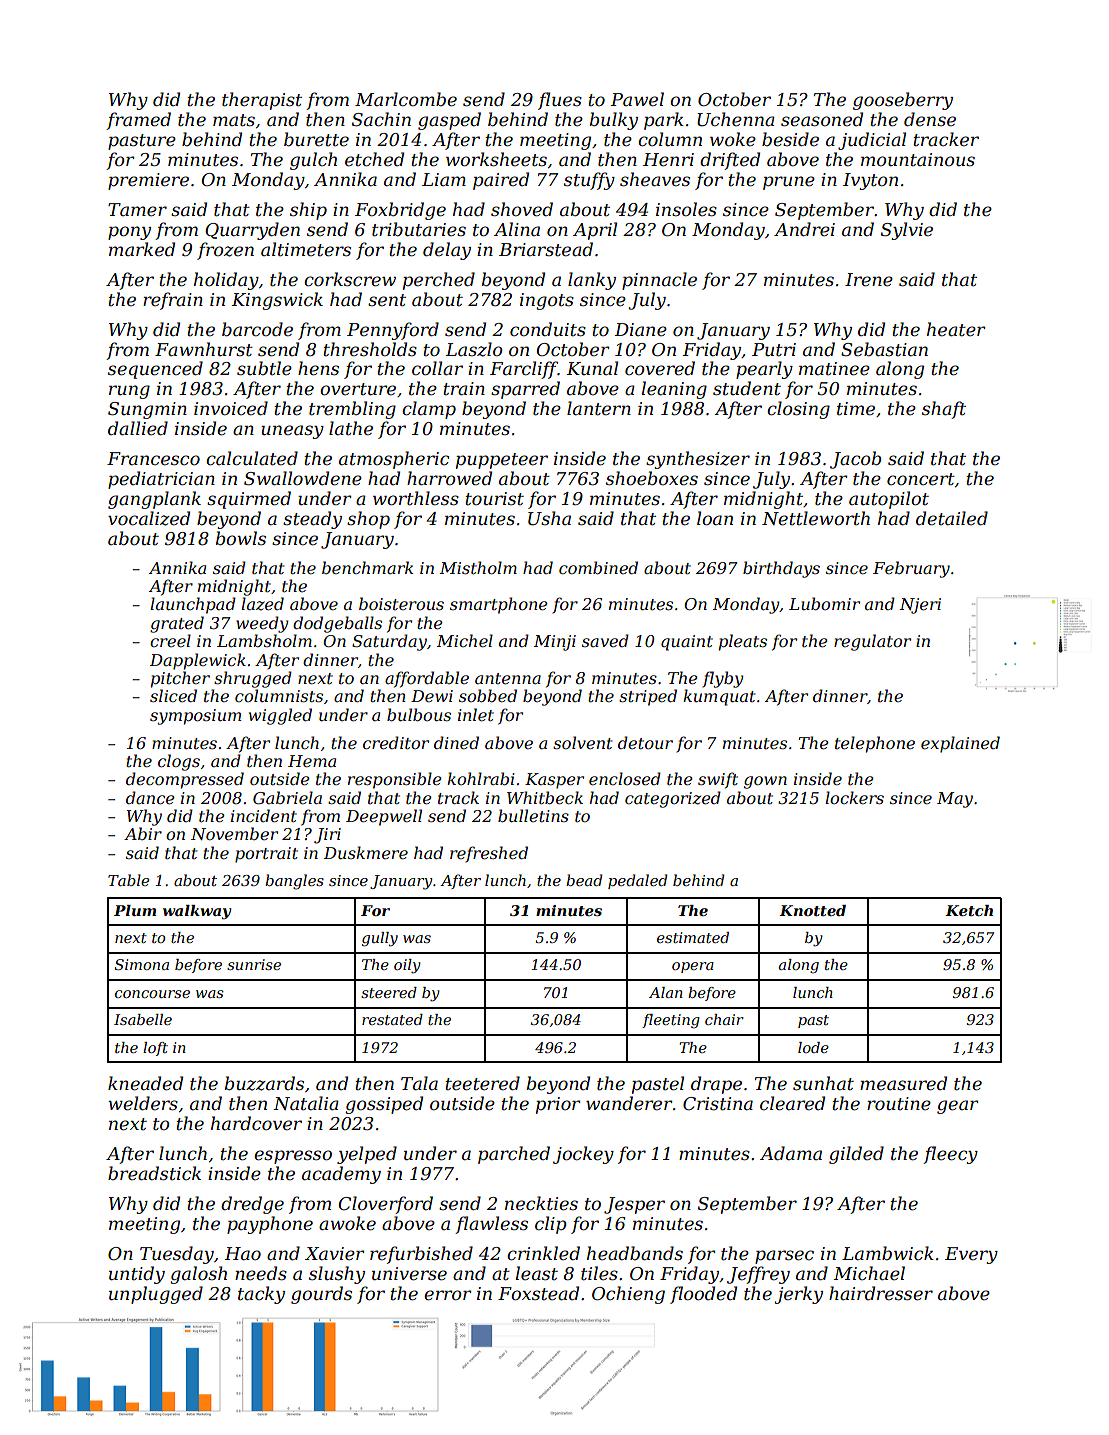 The height and width of the screenshot is (1435, 1109). I want to click on pedaled, so click(638, 881).
